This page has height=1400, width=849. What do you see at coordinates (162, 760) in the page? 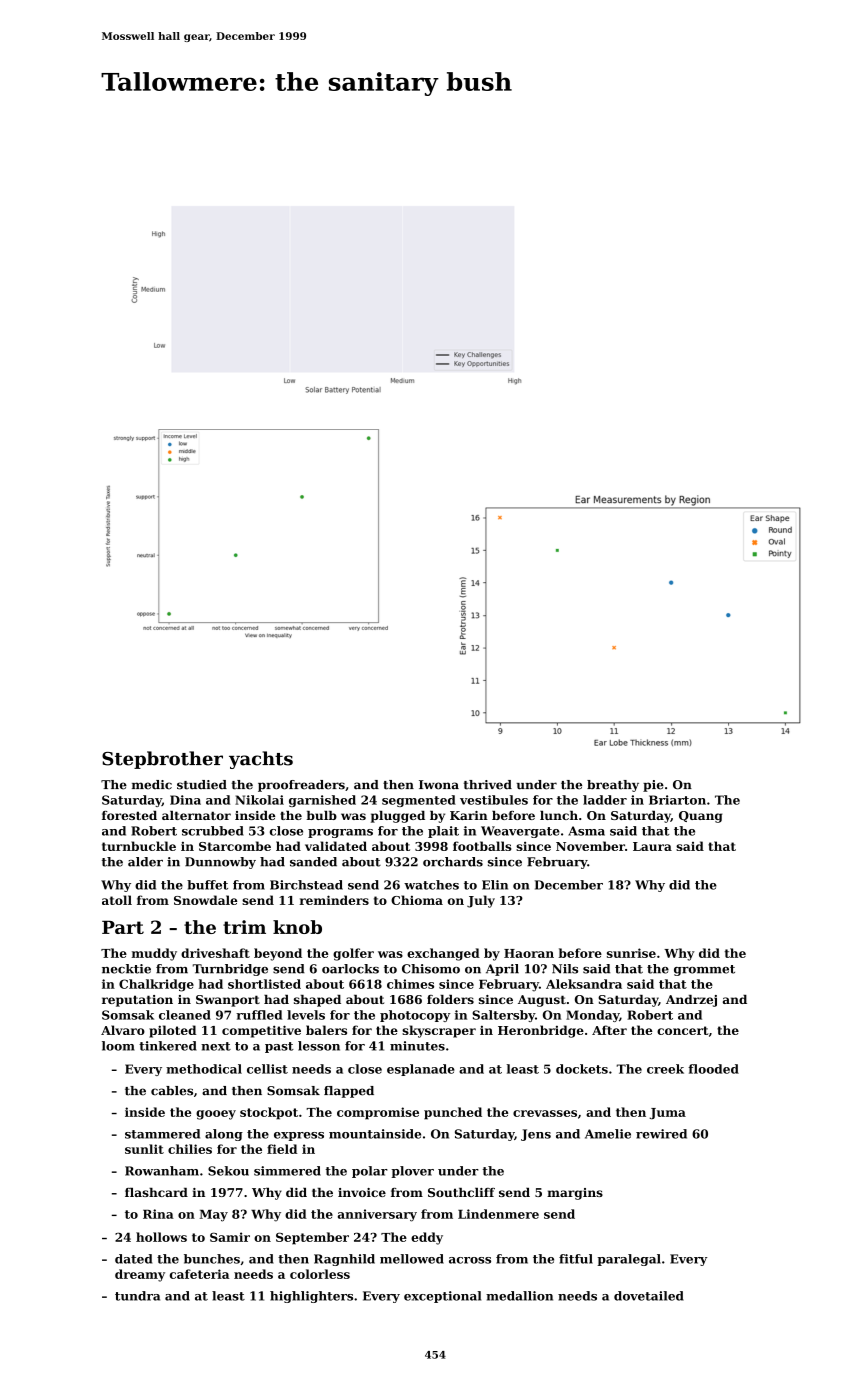
I see `Stepbrother` at bounding box center [162, 760].
